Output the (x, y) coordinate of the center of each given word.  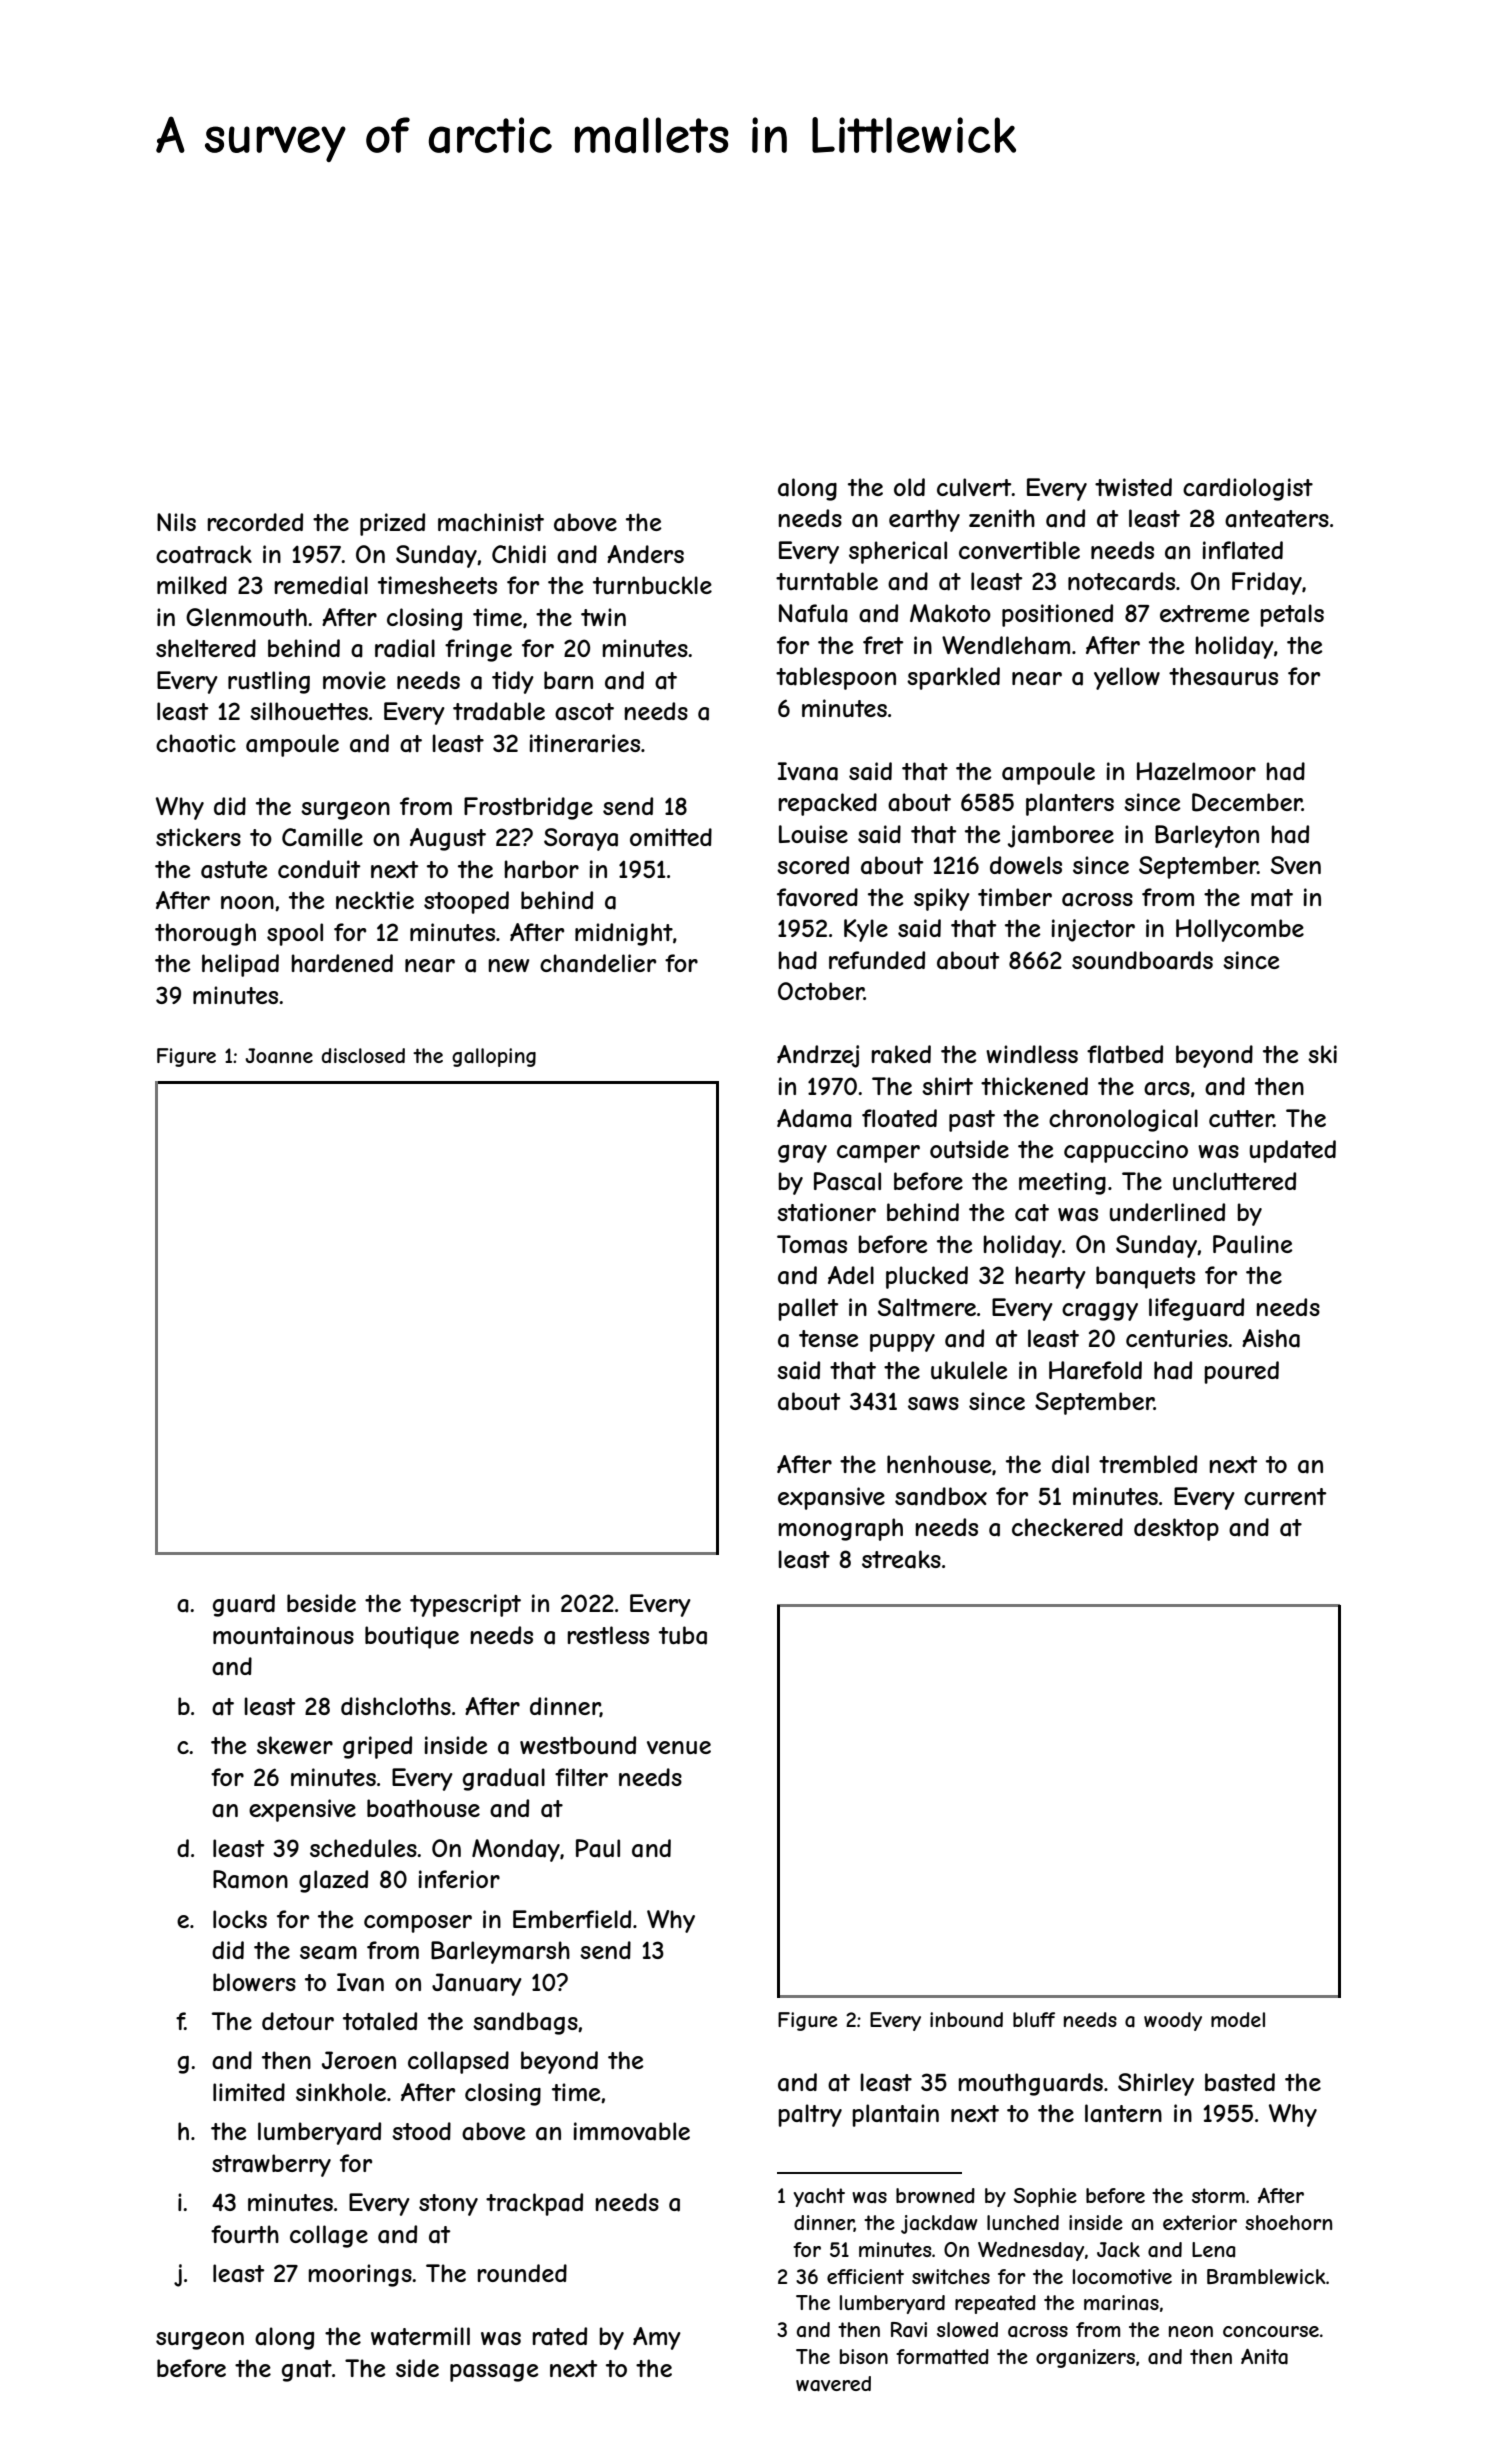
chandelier (598, 963)
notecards (1121, 581)
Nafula (813, 613)
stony (448, 2205)
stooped (466, 902)
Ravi (909, 2329)
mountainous (283, 1635)
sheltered (206, 648)
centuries (1177, 1338)
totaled (380, 2021)
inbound (966, 2019)
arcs (1167, 1089)
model (1238, 2019)
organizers (1085, 2358)
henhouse (939, 1464)
